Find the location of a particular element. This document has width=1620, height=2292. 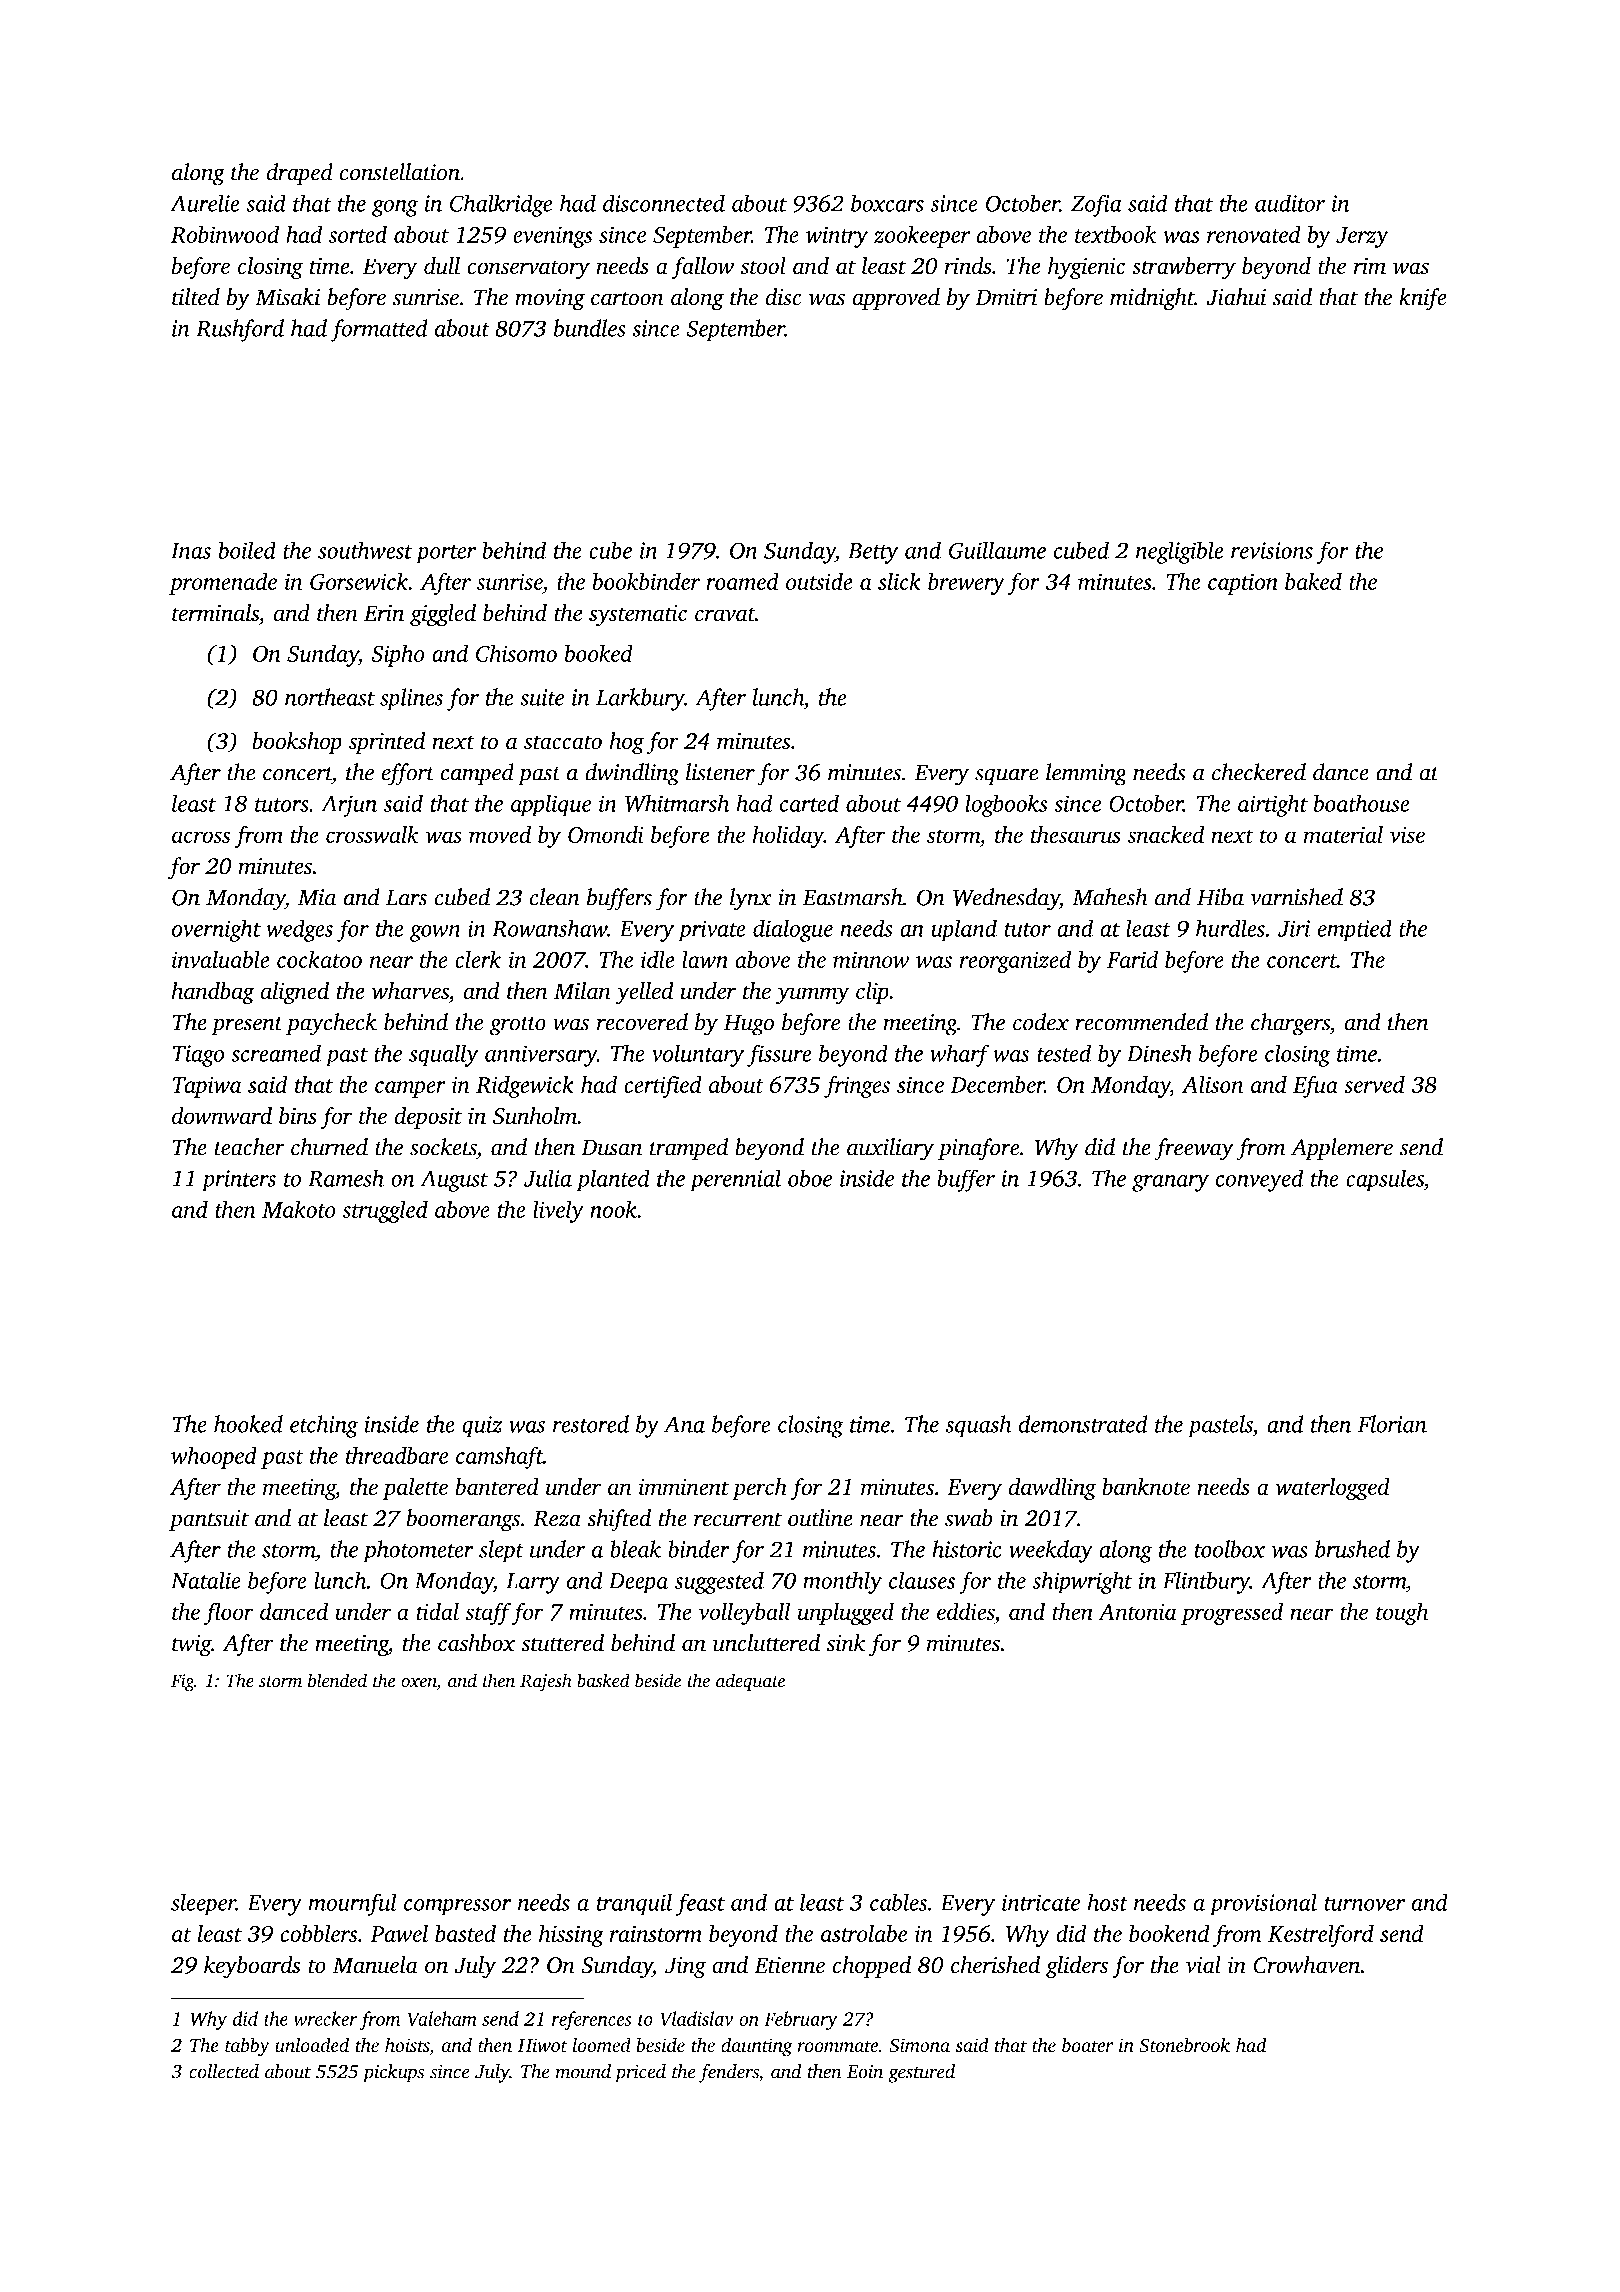

Jerzy is located at coordinates (1362, 237).
